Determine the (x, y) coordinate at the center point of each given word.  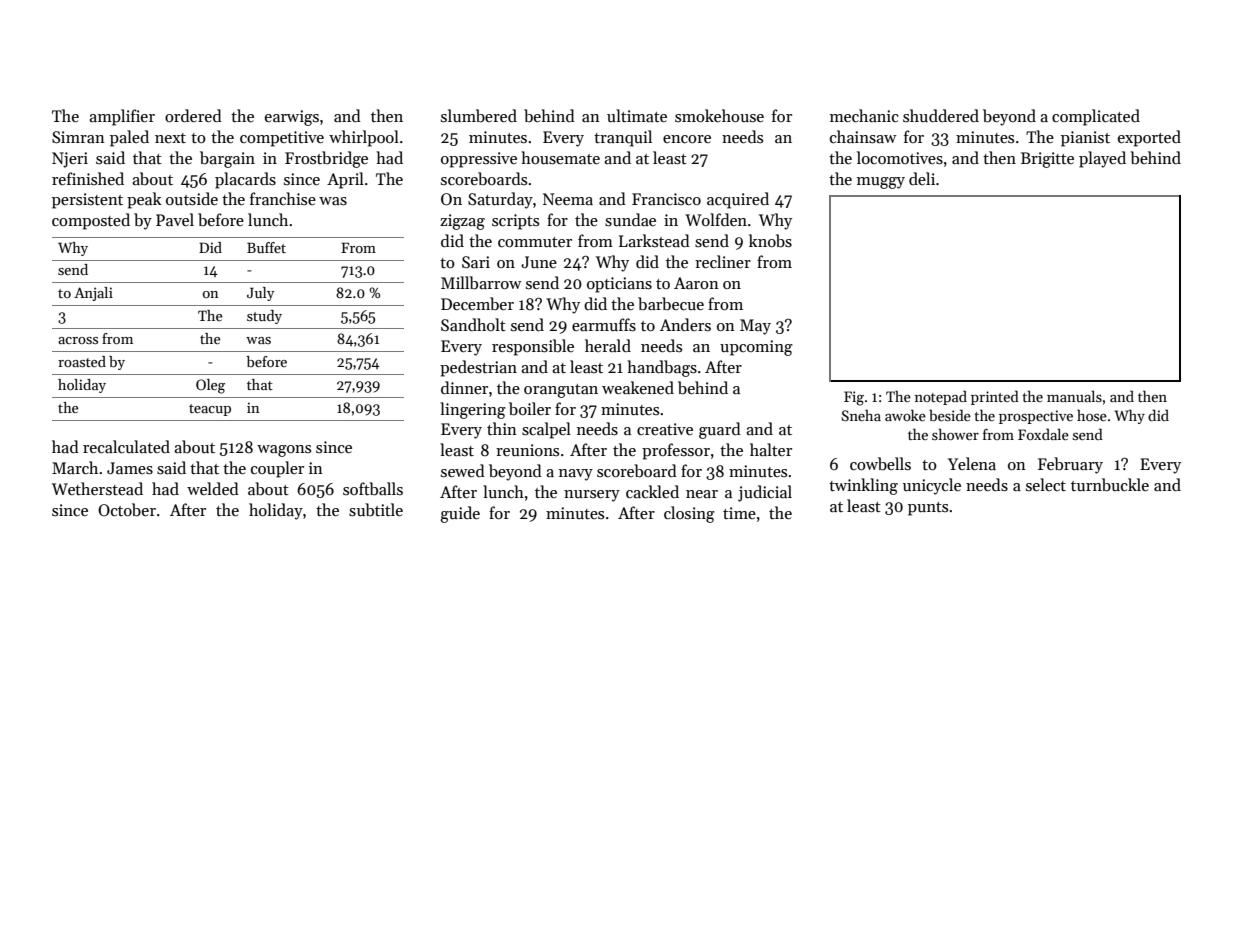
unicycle (932, 486)
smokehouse (719, 115)
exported (1149, 138)
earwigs (292, 118)
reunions (527, 450)
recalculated (126, 446)
